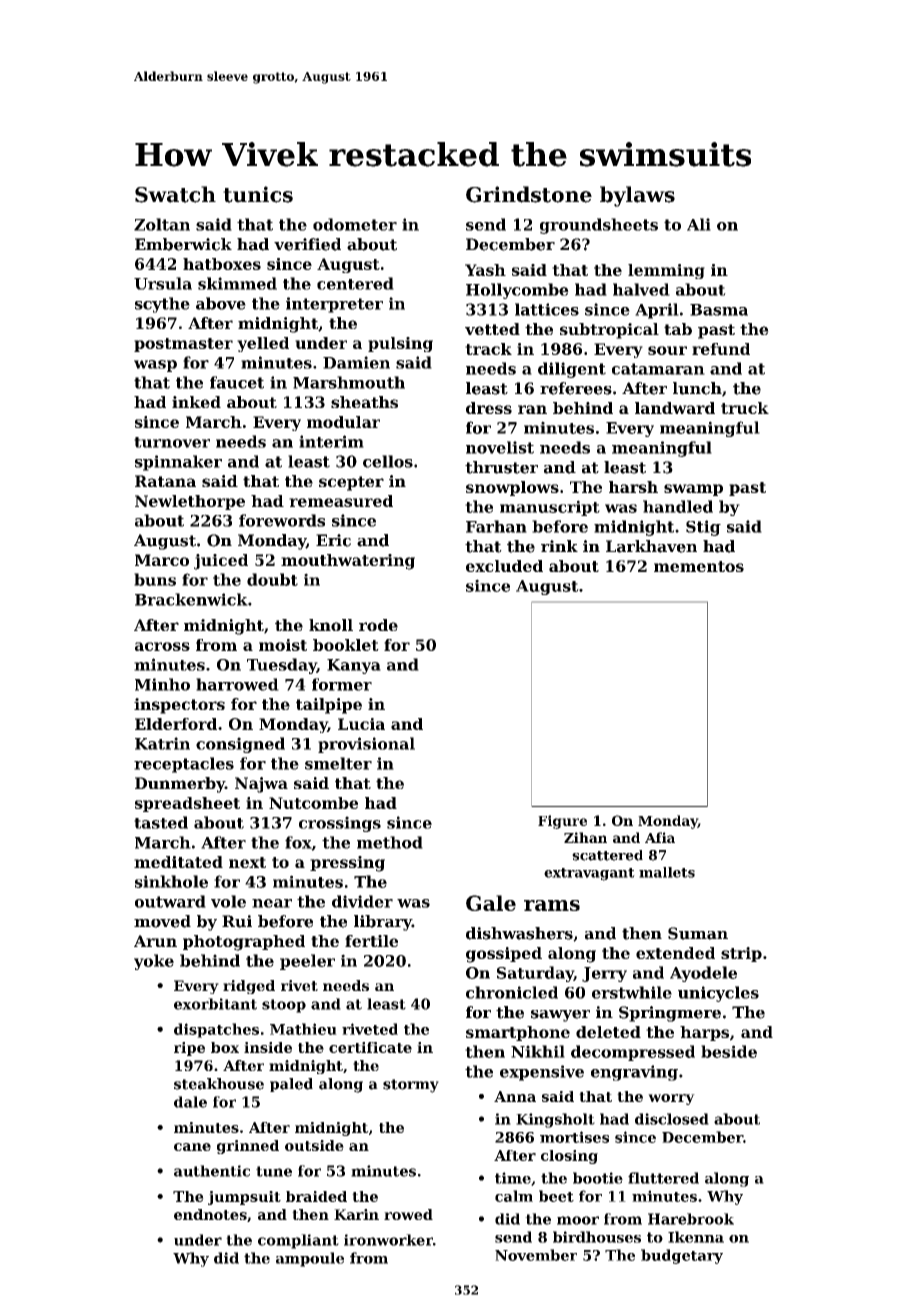 The image size is (908, 1316). What do you see at coordinates (258, 194) in the screenshot?
I see `tunics` at bounding box center [258, 194].
